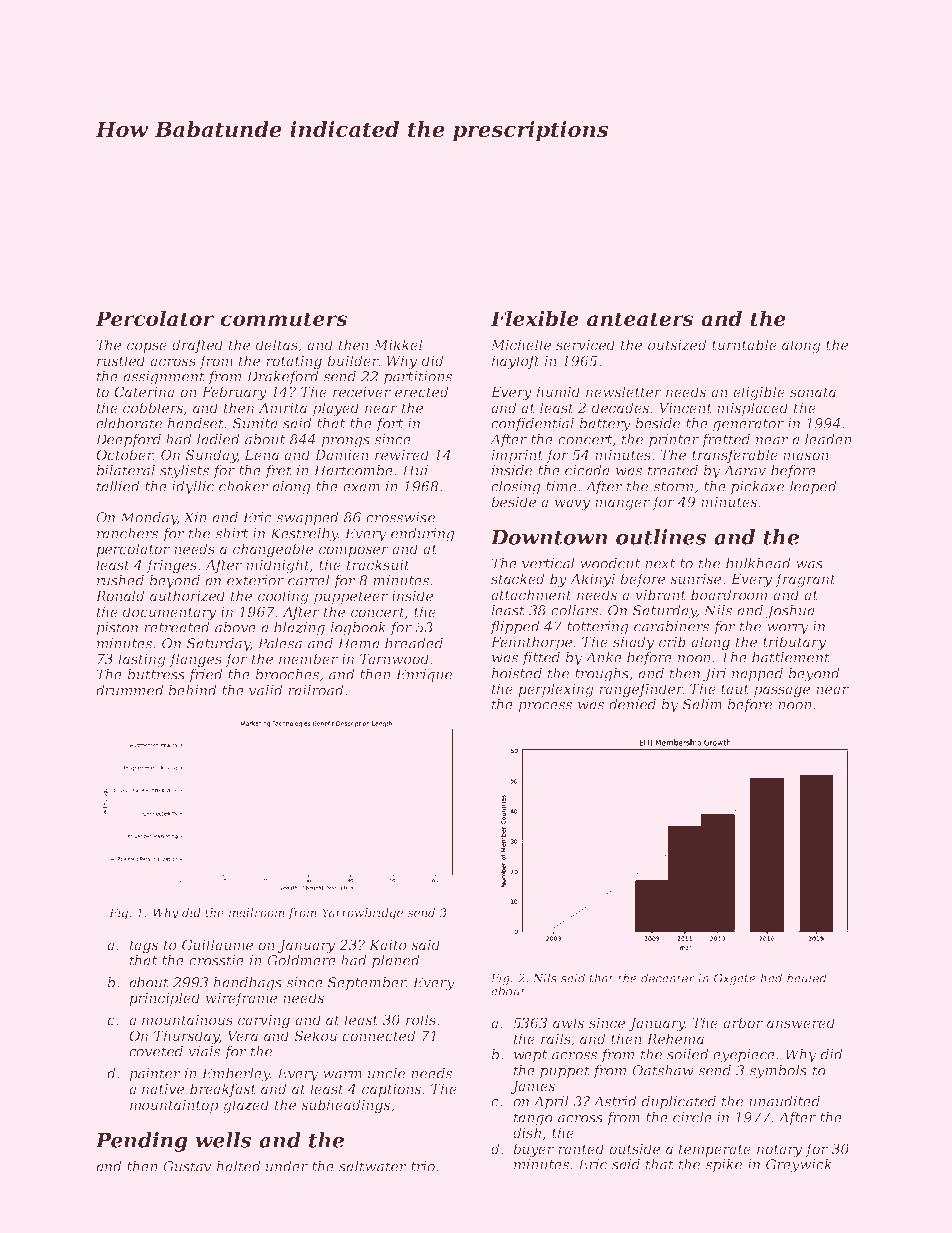  What do you see at coordinates (345, 1106) in the screenshot?
I see `subheadings` at bounding box center [345, 1106].
